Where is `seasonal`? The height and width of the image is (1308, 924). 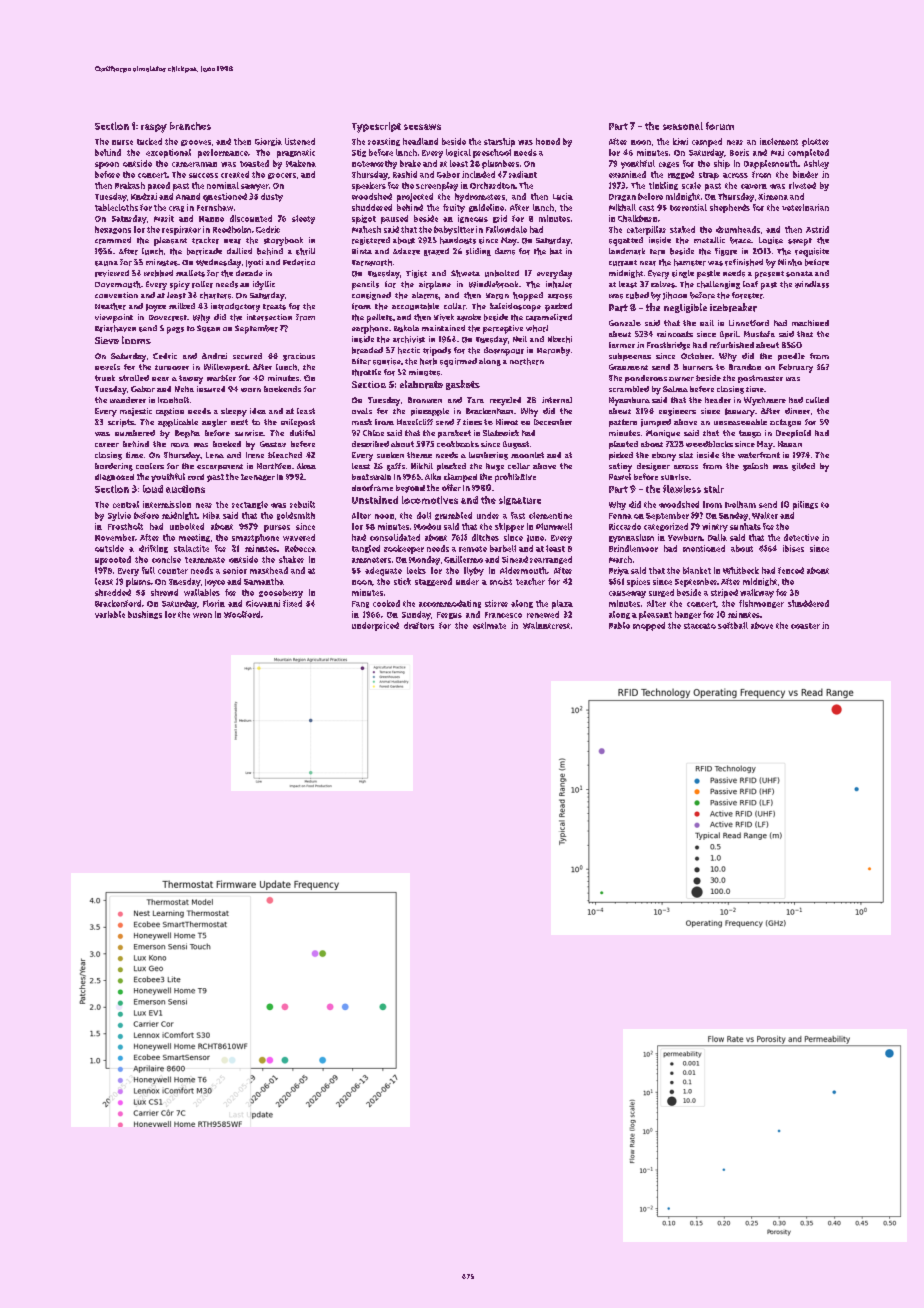
seasonal is located at coordinates (683, 126).
